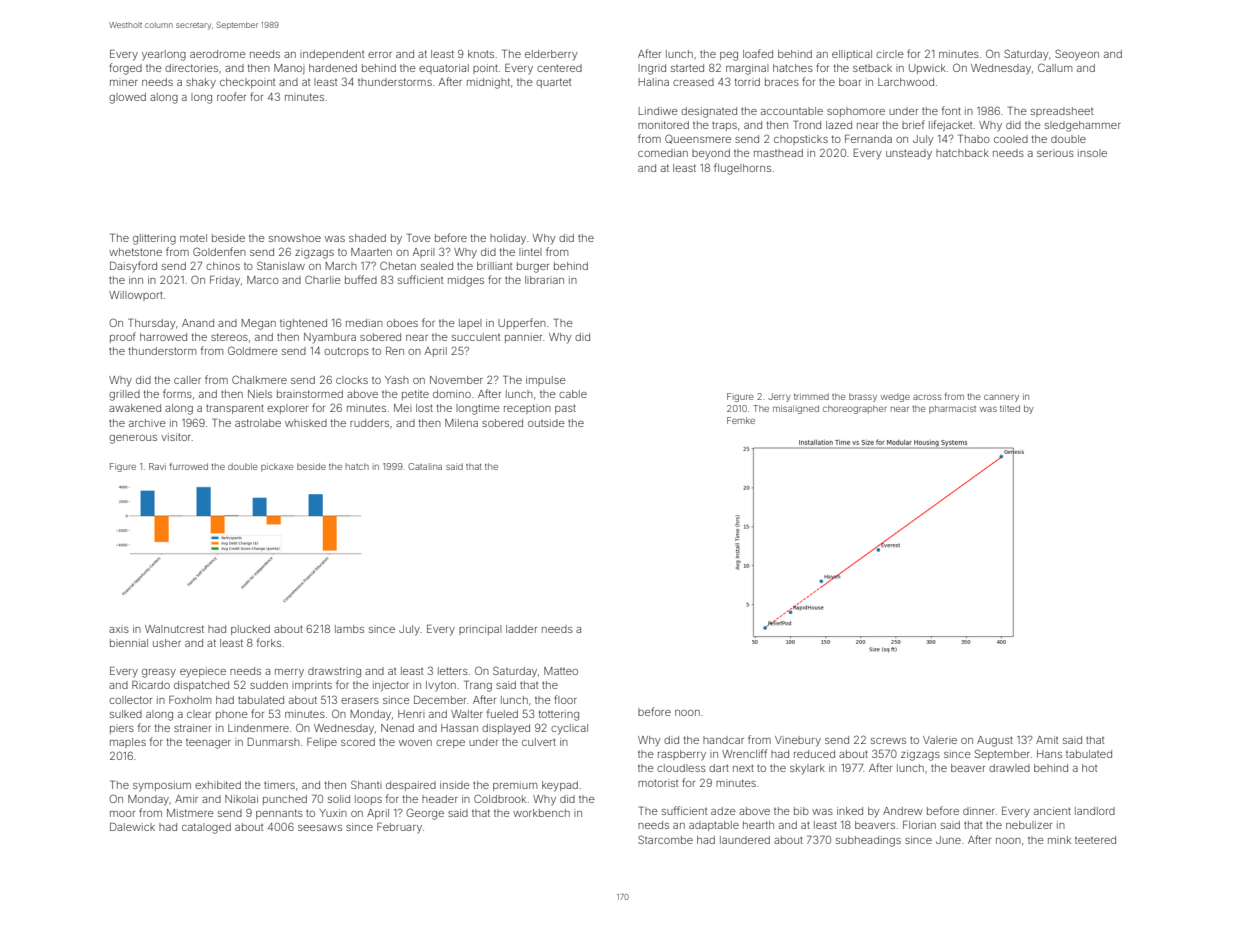  Describe the element at coordinates (521, 629) in the screenshot. I see `ladder` at that location.
